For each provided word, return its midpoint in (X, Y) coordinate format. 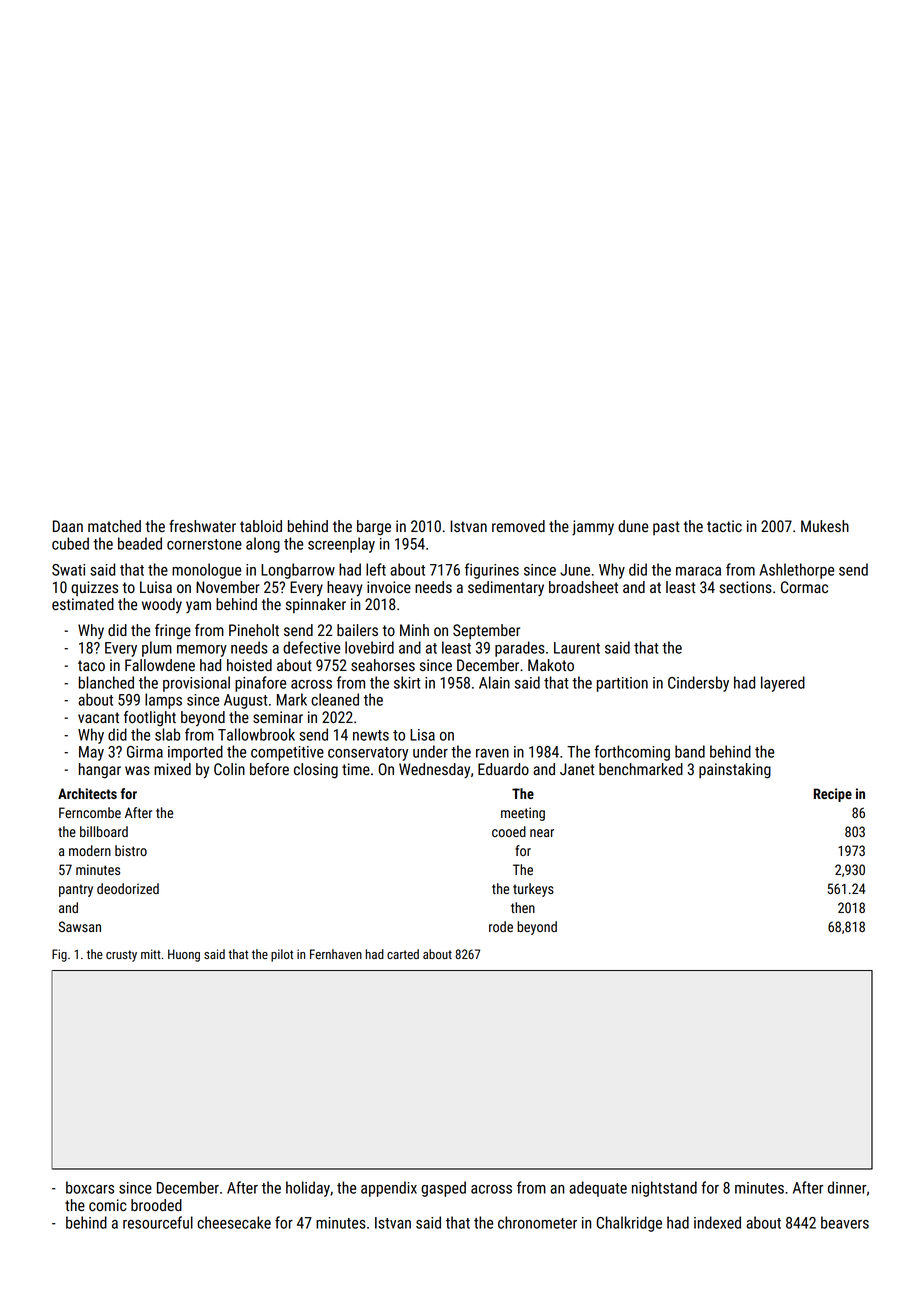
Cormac (804, 587)
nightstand (664, 1189)
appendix (389, 1189)
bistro (131, 850)
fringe (173, 632)
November (228, 587)
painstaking (735, 771)
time (356, 769)
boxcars (90, 1187)
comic (107, 1205)
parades (520, 649)
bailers (357, 630)
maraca (698, 571)
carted (403, 954)
